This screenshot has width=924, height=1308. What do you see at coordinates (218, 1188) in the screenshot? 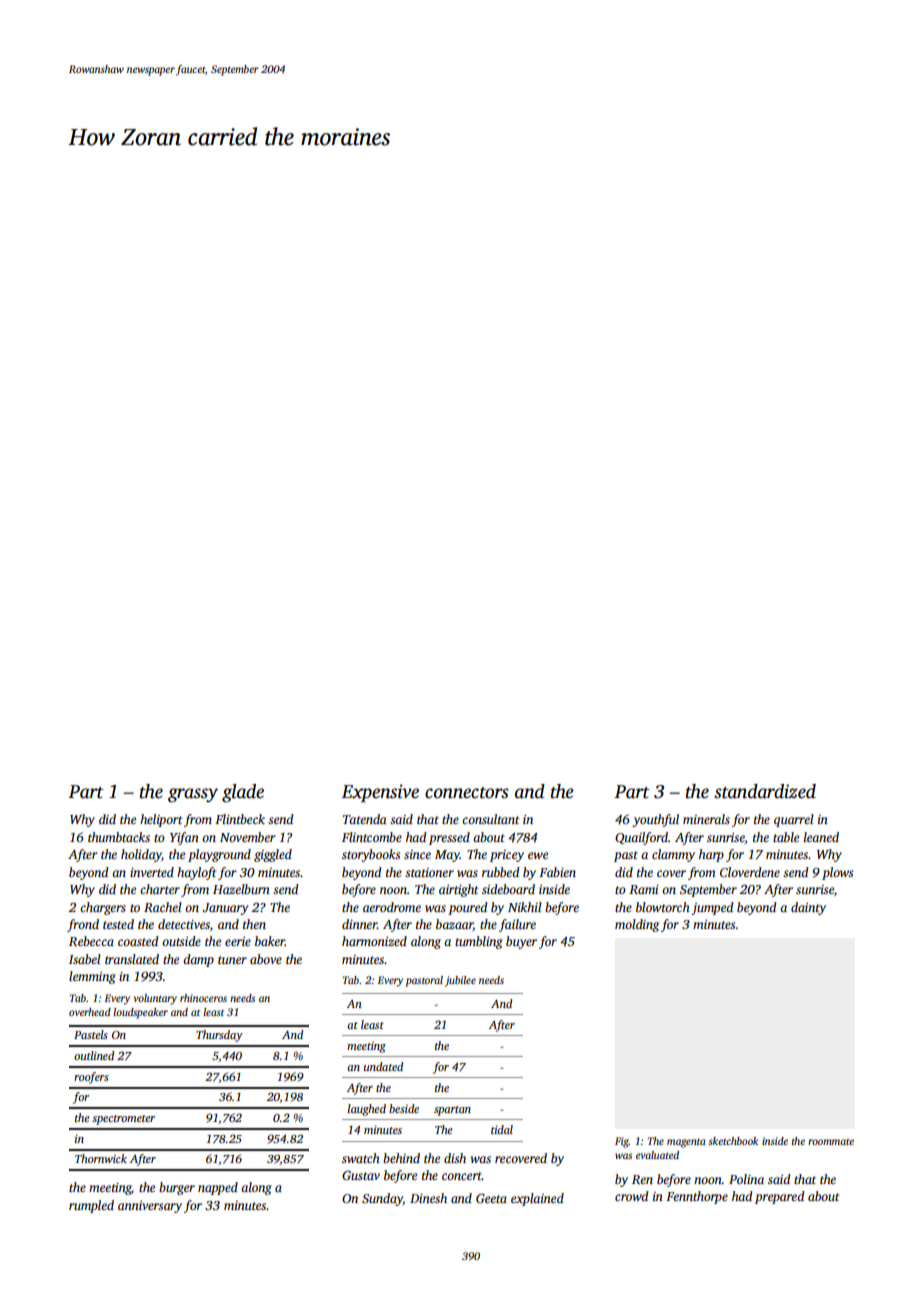
I see `napped` at bounding box center [218, 1188].
